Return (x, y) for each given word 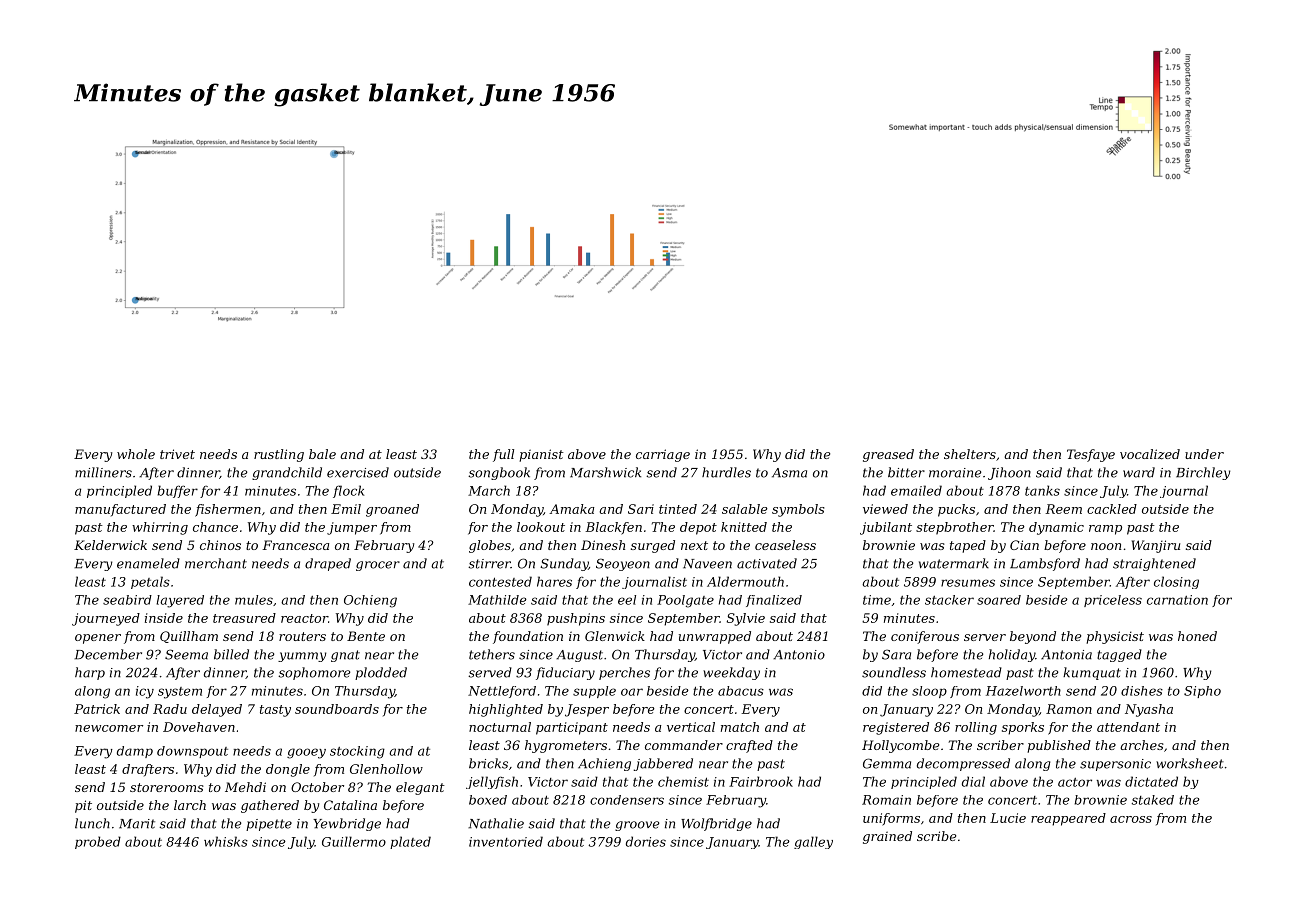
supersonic (1115, 765)
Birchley (1203, 473)
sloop (929, 692)
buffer (177, 491)
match (740, 727)
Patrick (97, 709)
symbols (798, 510)
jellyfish (492, 782)
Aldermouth (745, 581)
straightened (1154, 564)
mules (254, 600)
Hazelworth (1023, 691)
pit (83, 806)
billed (231, 654)
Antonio (799, 655)
